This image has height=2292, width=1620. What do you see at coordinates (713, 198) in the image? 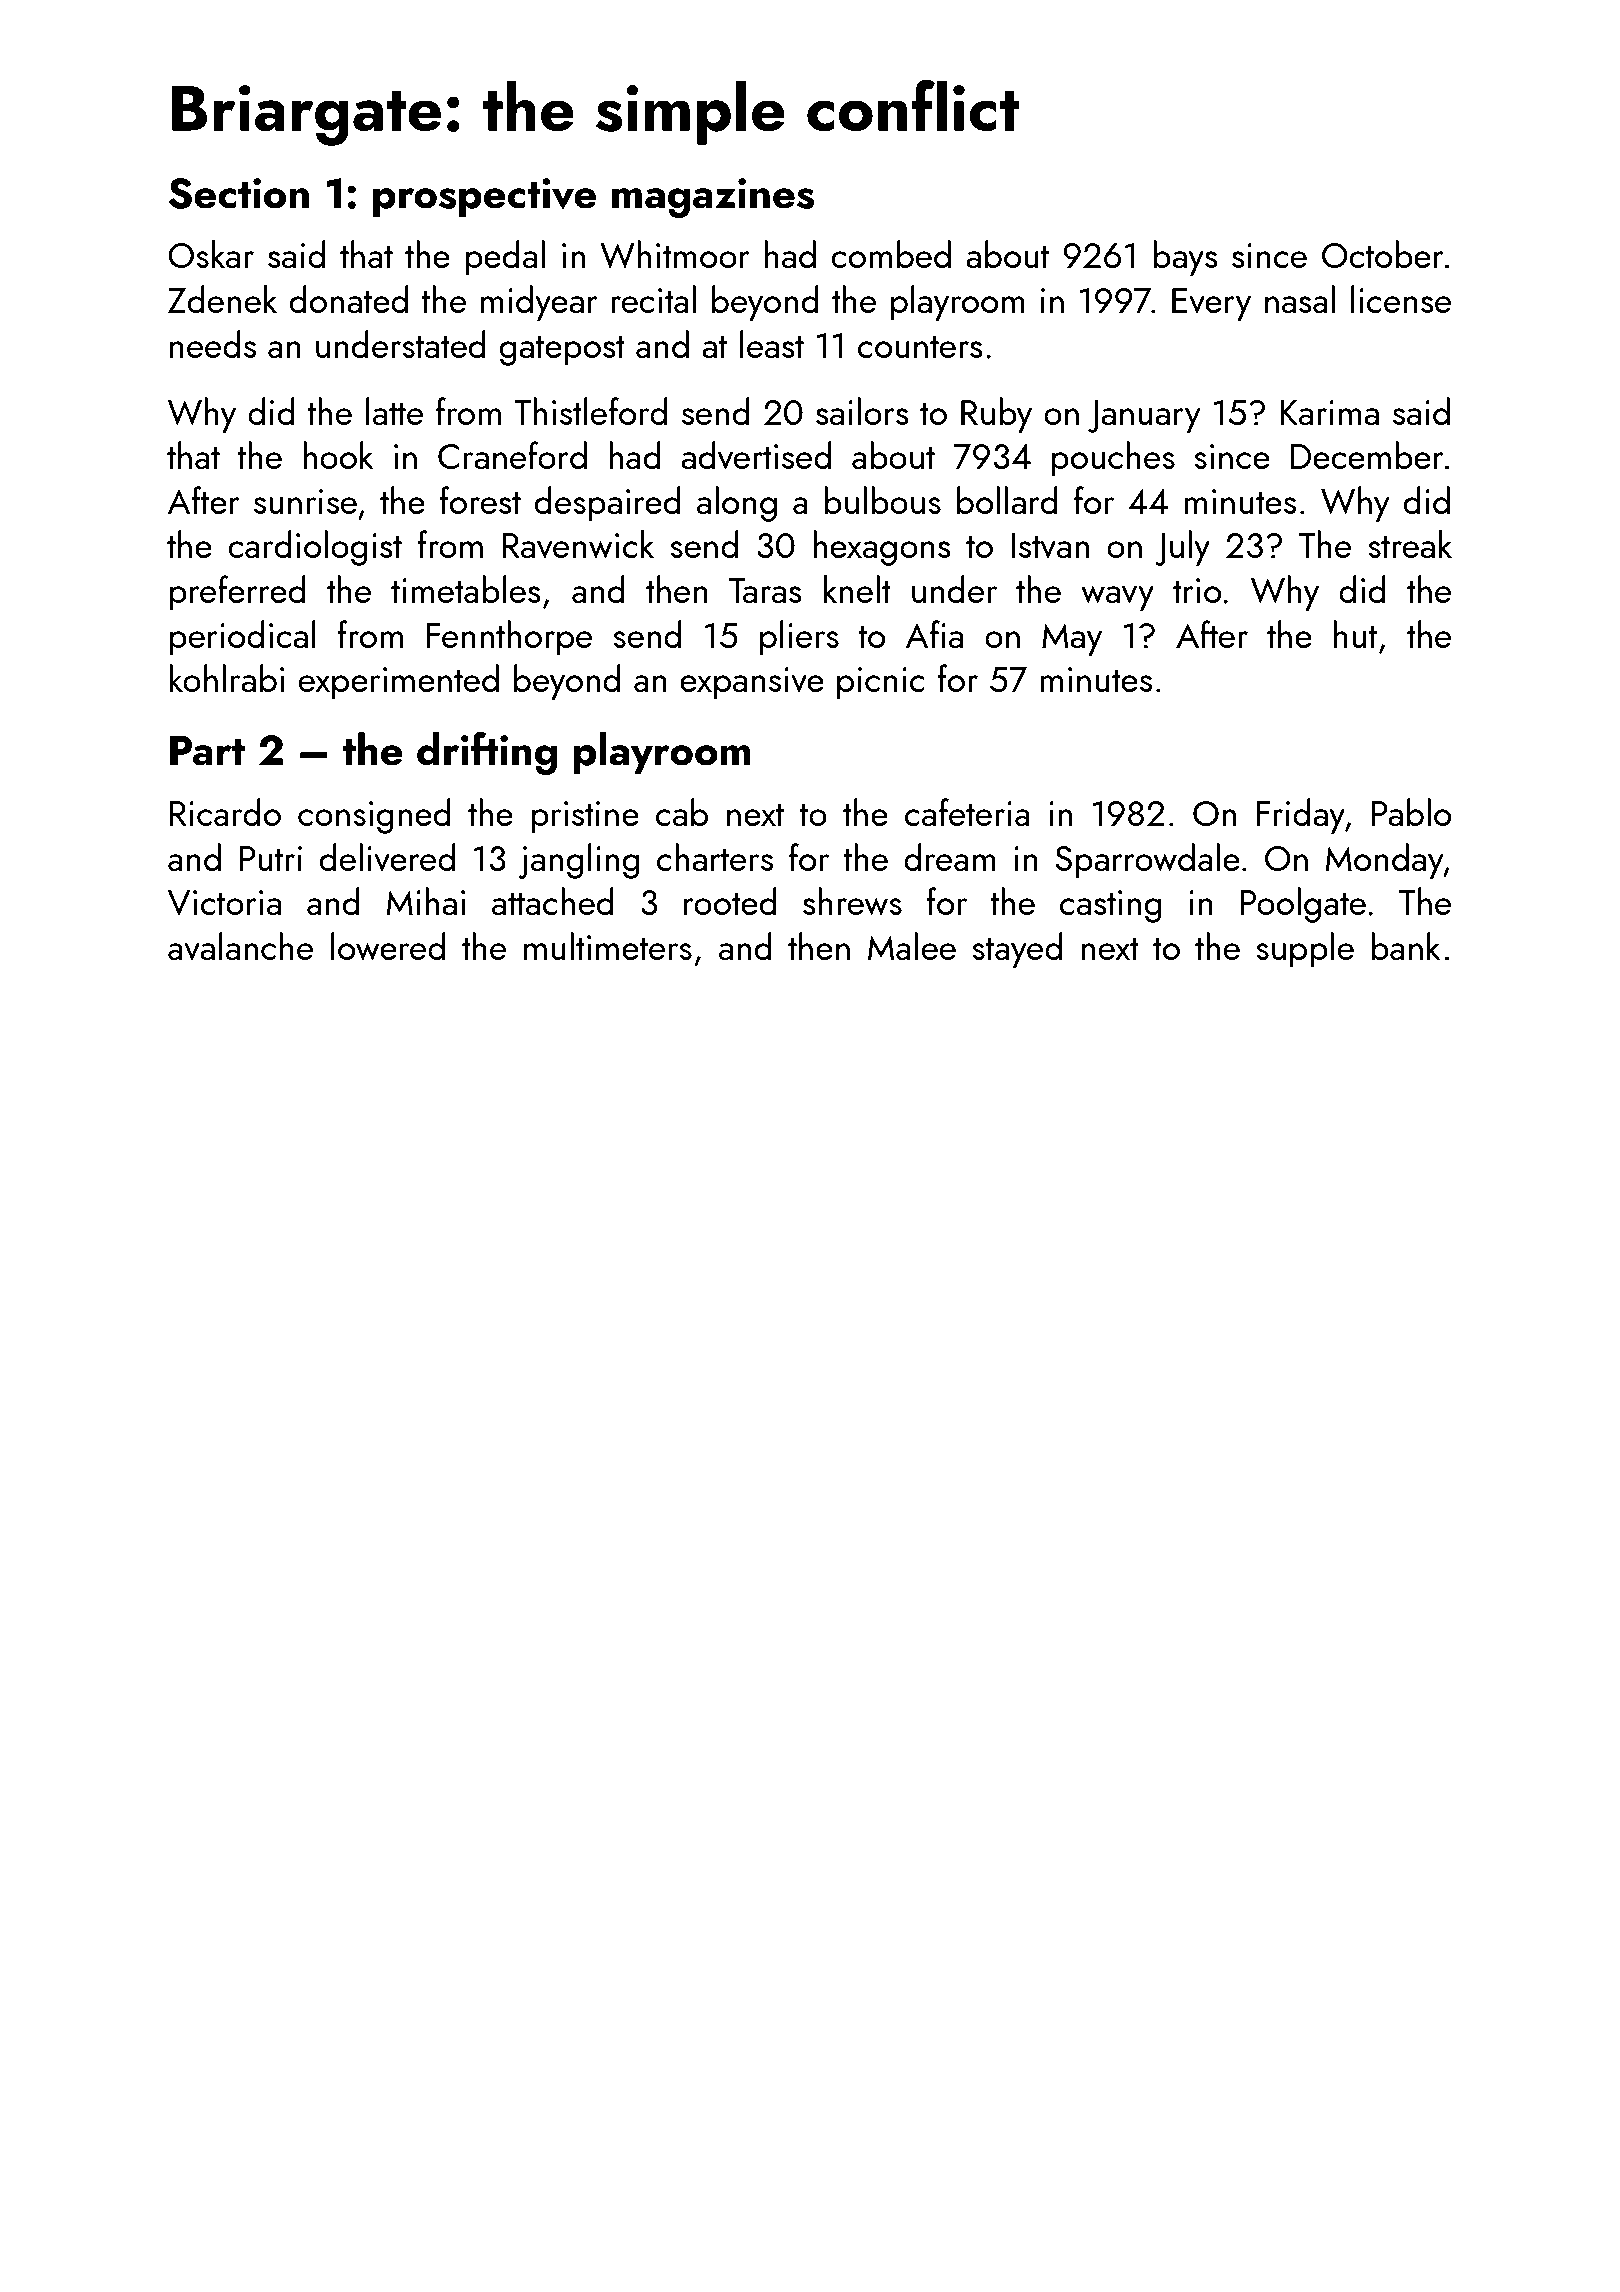
I see `magazines` at bounding box center [713, 198].
